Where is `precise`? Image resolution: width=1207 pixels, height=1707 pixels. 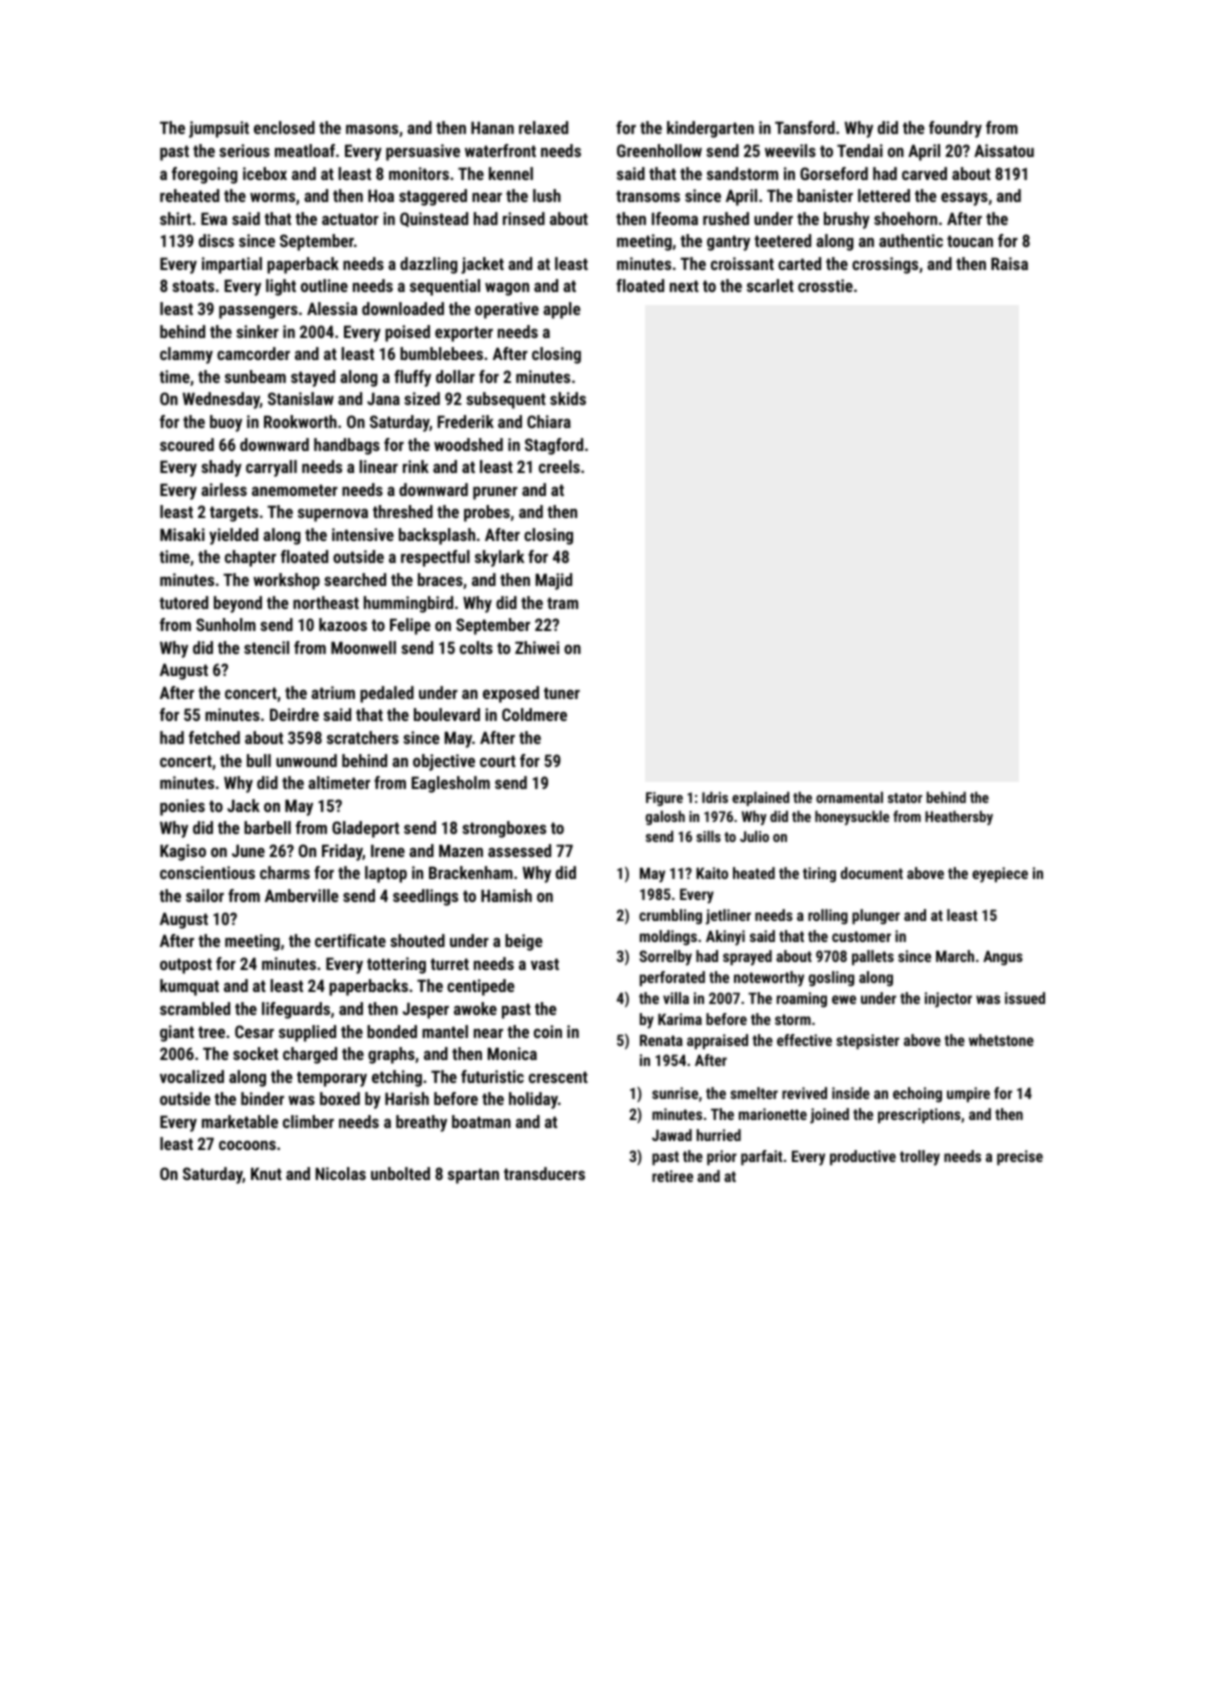 precise is located at coordinates (1020, 1157).
